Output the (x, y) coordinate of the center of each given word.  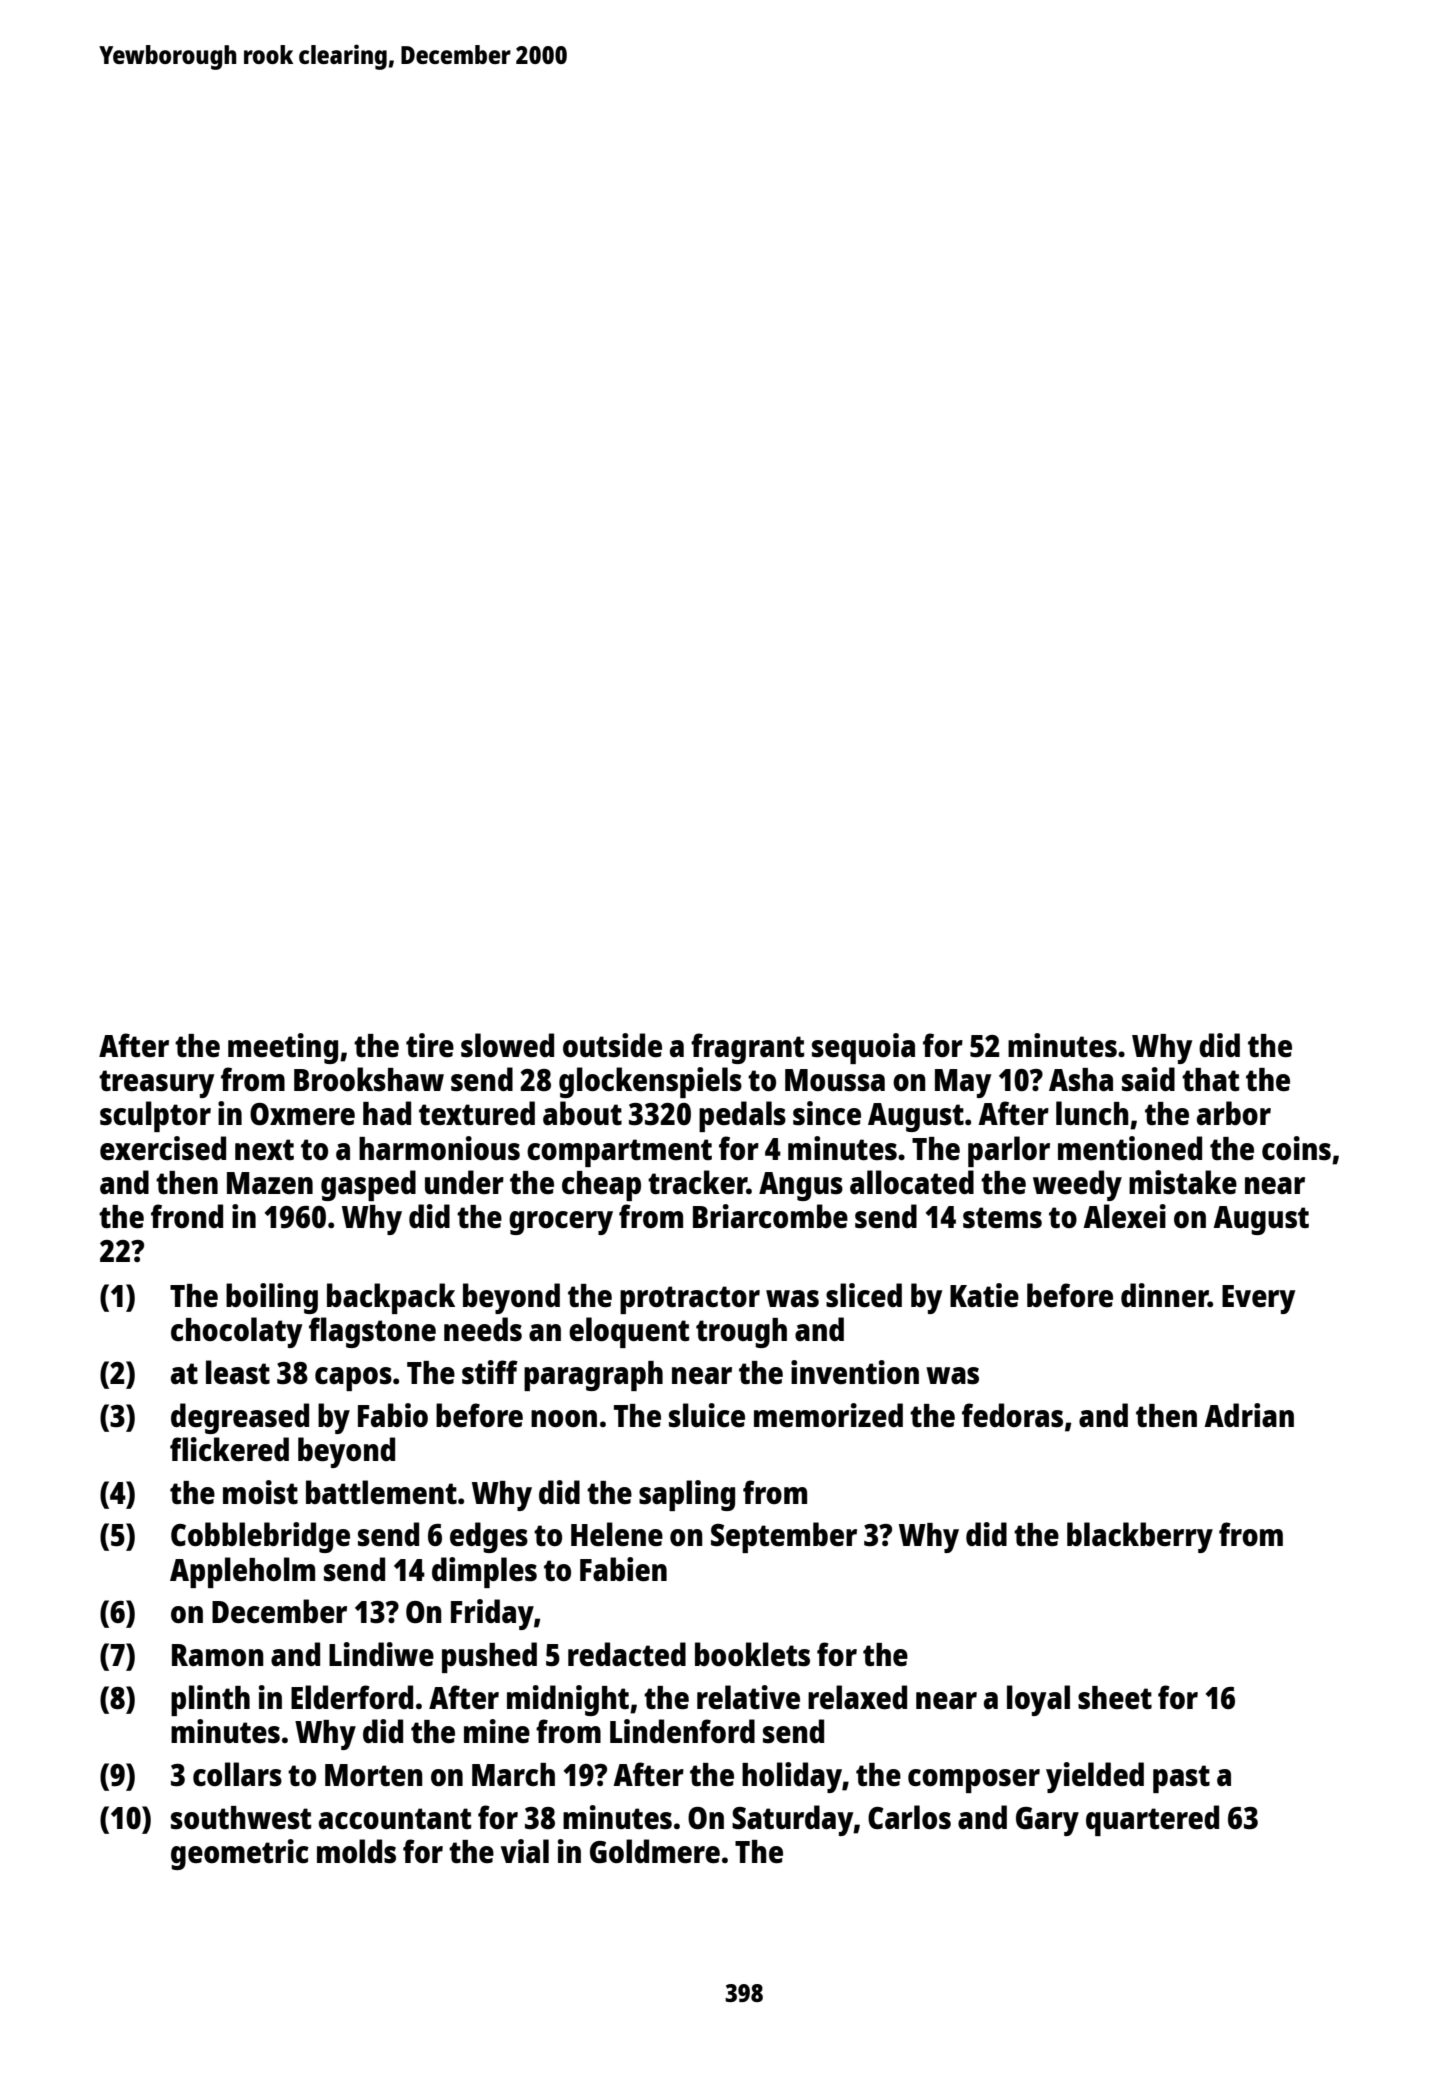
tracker (697, 1182)
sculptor (155, 1116)
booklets (752, 1654)
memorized (828, 1415)
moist (260, 1492)
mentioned (1130, 1148)
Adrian (1249, 1415)
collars (237, 1774)
